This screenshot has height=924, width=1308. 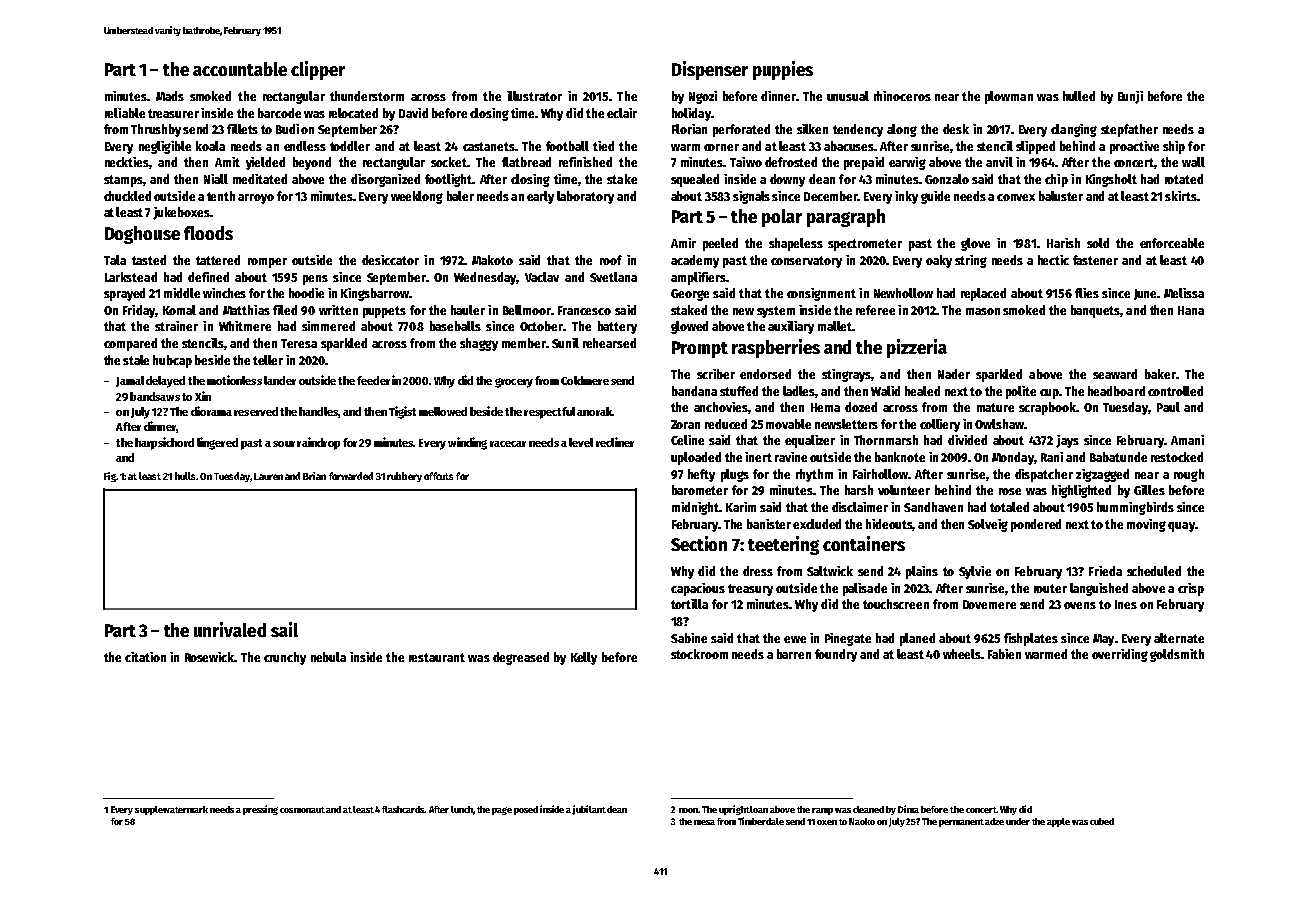 What do you see at coordinates (1174, 147) in the screenshot?
I see `ship` at bounding box center [1174, 147].
